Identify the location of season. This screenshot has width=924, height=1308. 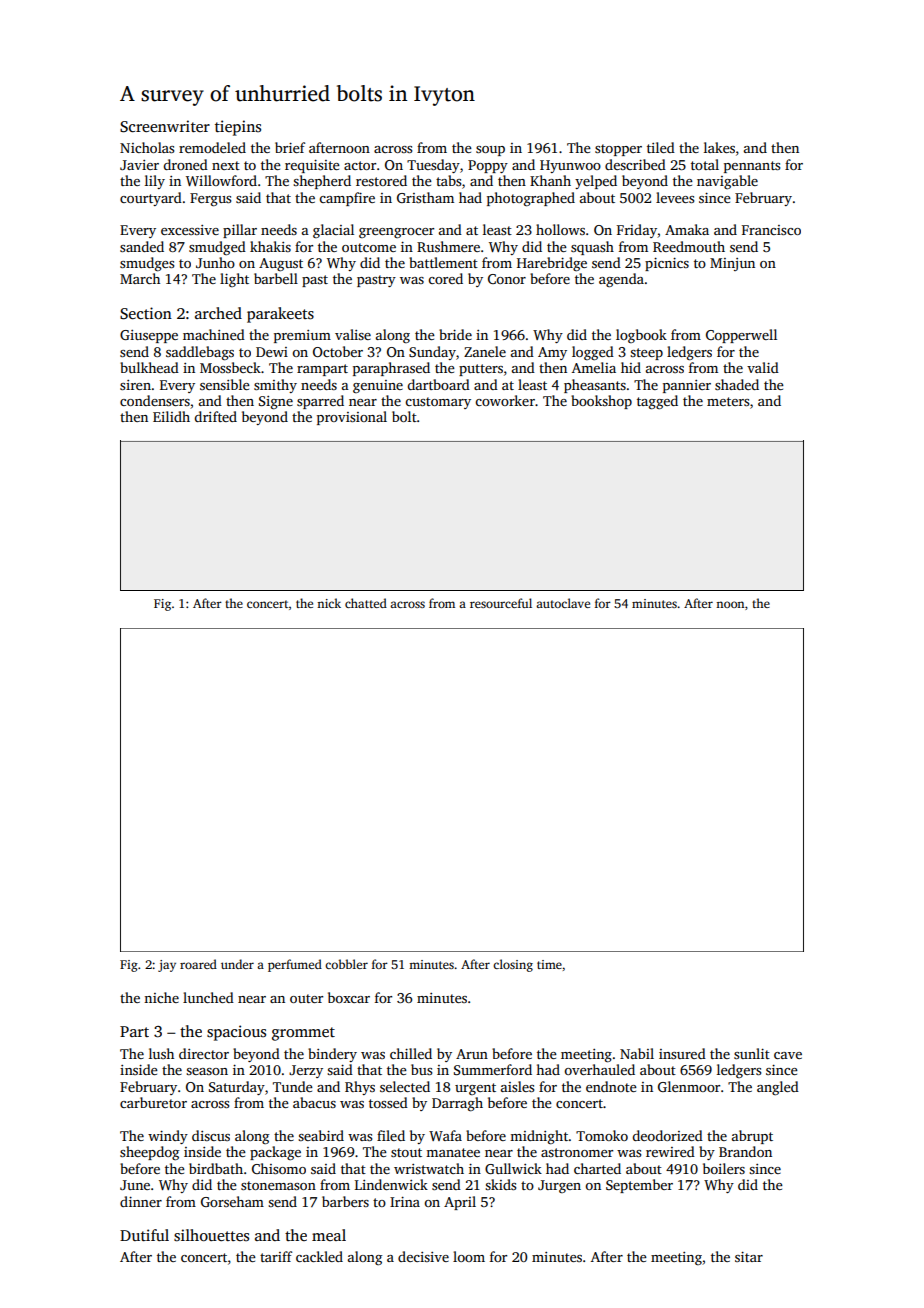
(207, 1071).
